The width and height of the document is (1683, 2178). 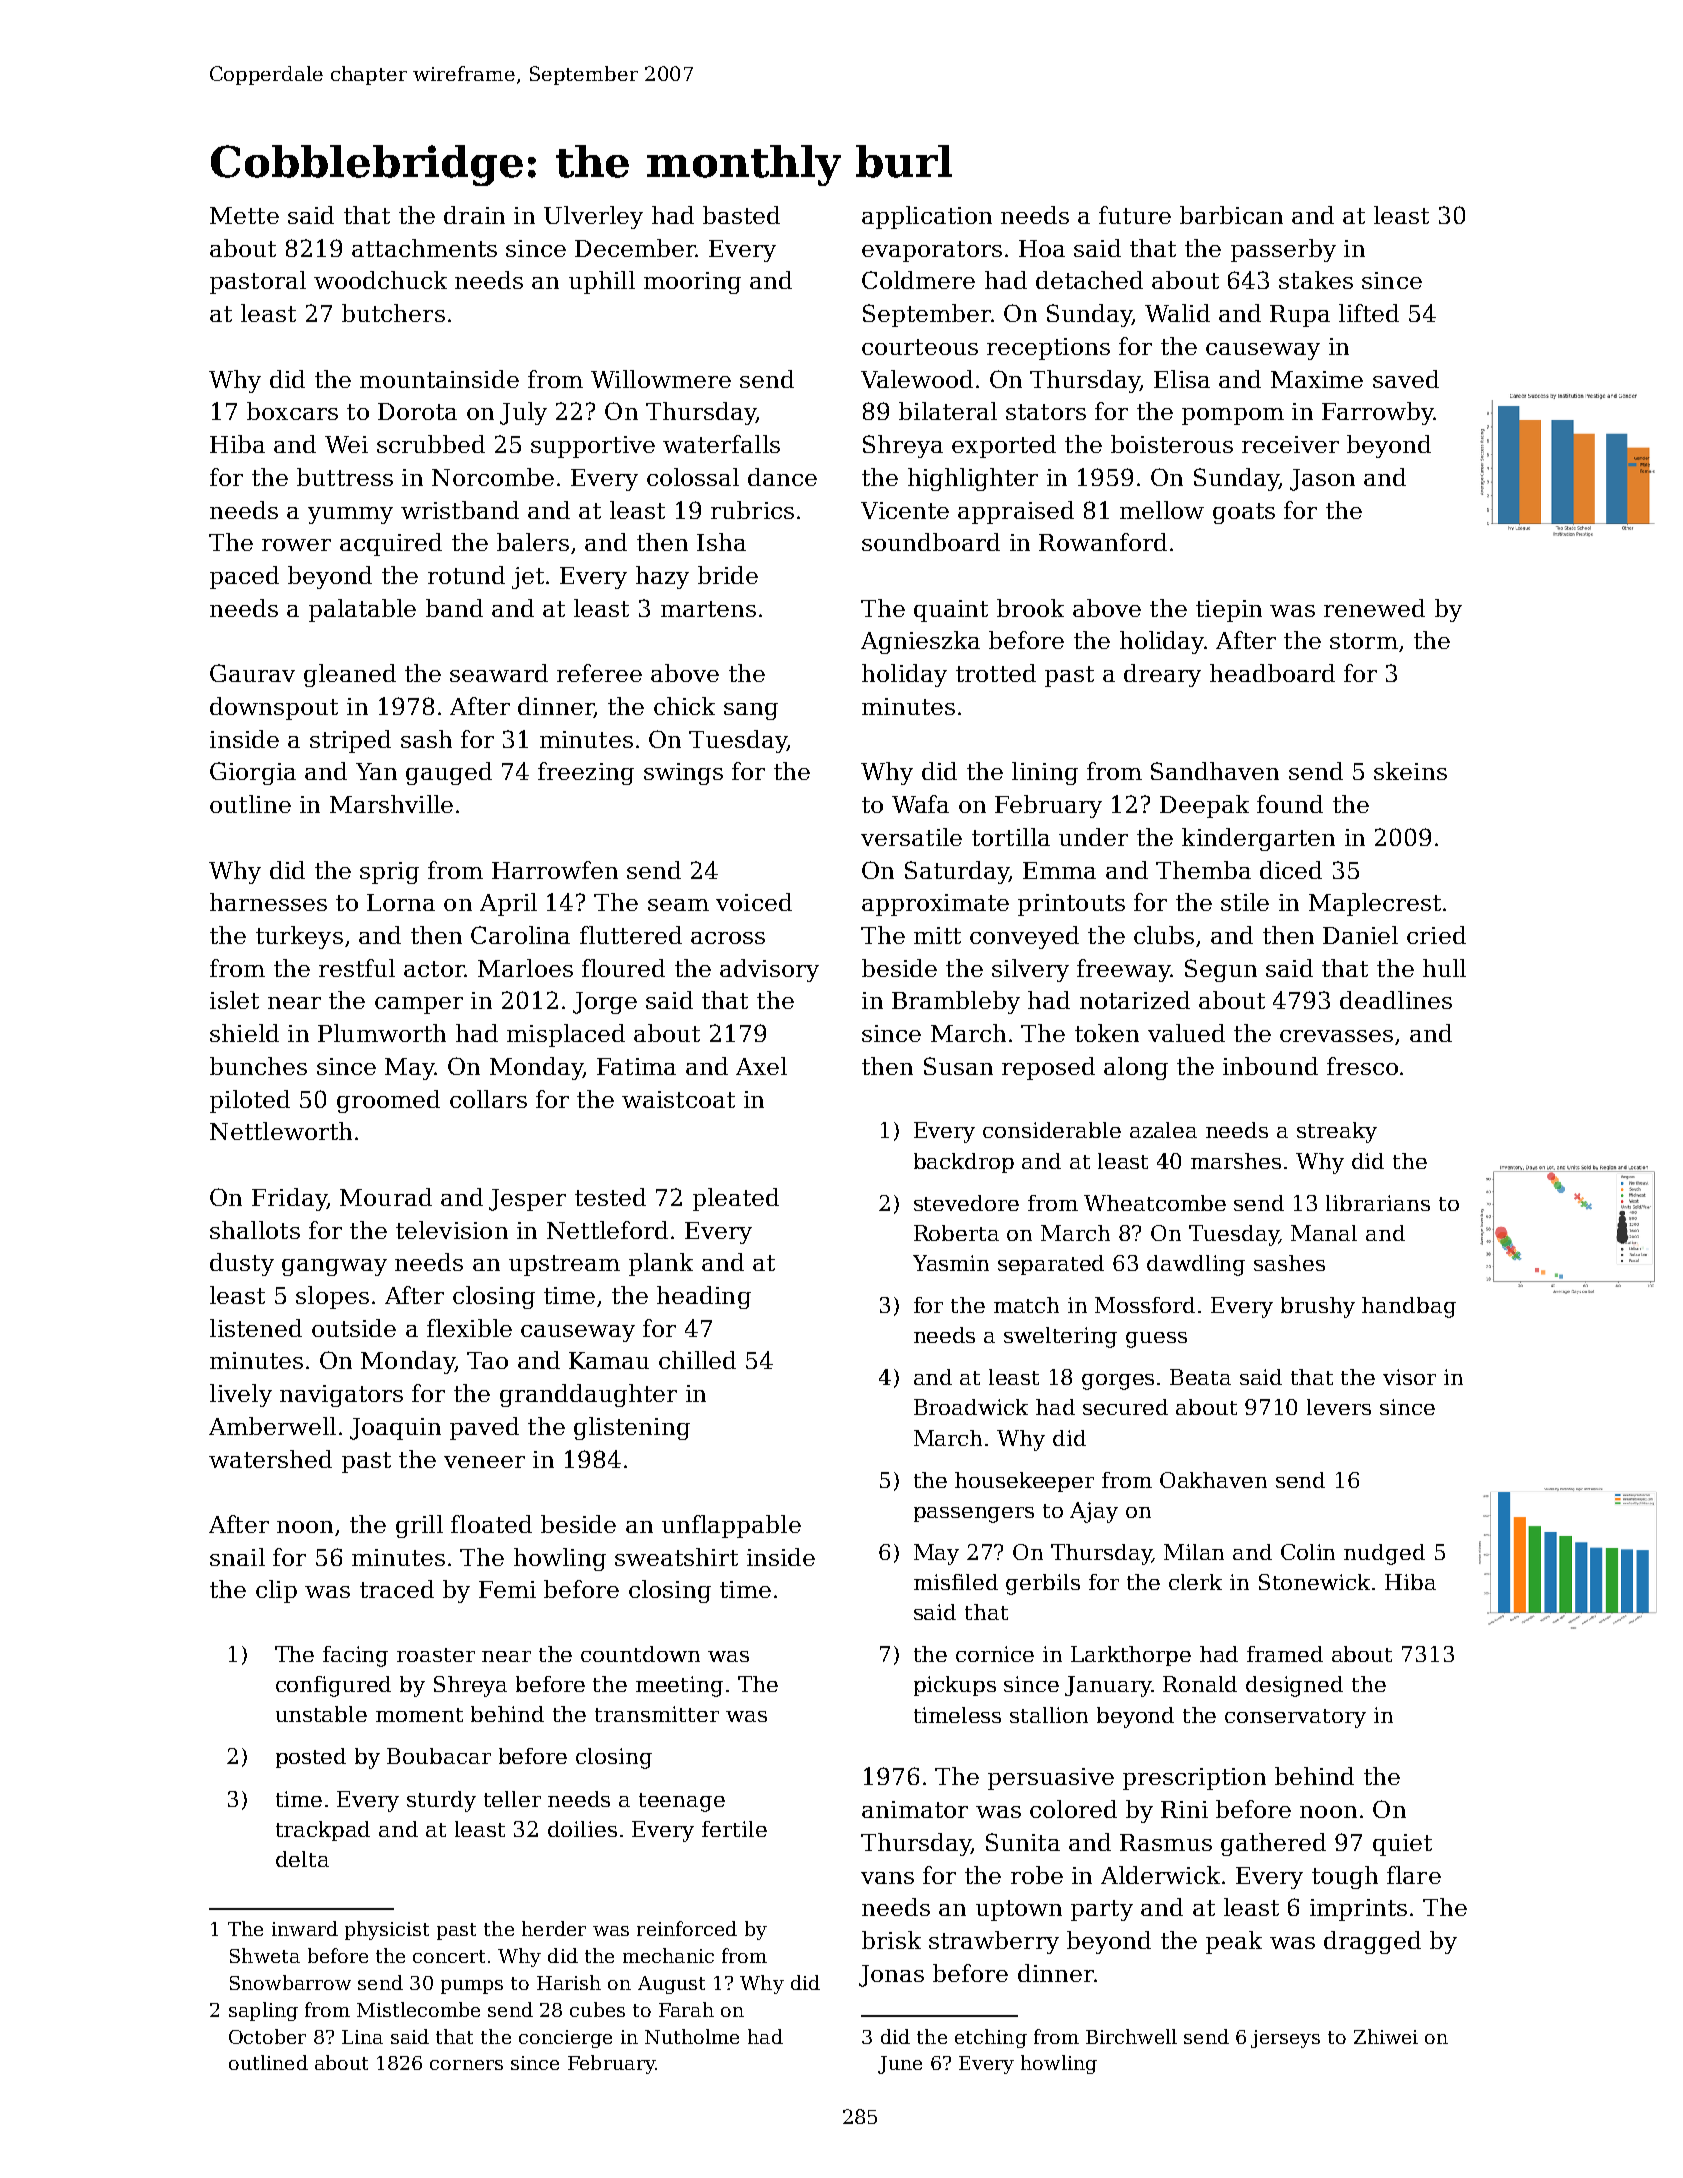 What do you see at coordinates (1409, 1307) in the document?
I see `handbag` at bounding box center [1409, 1307].
